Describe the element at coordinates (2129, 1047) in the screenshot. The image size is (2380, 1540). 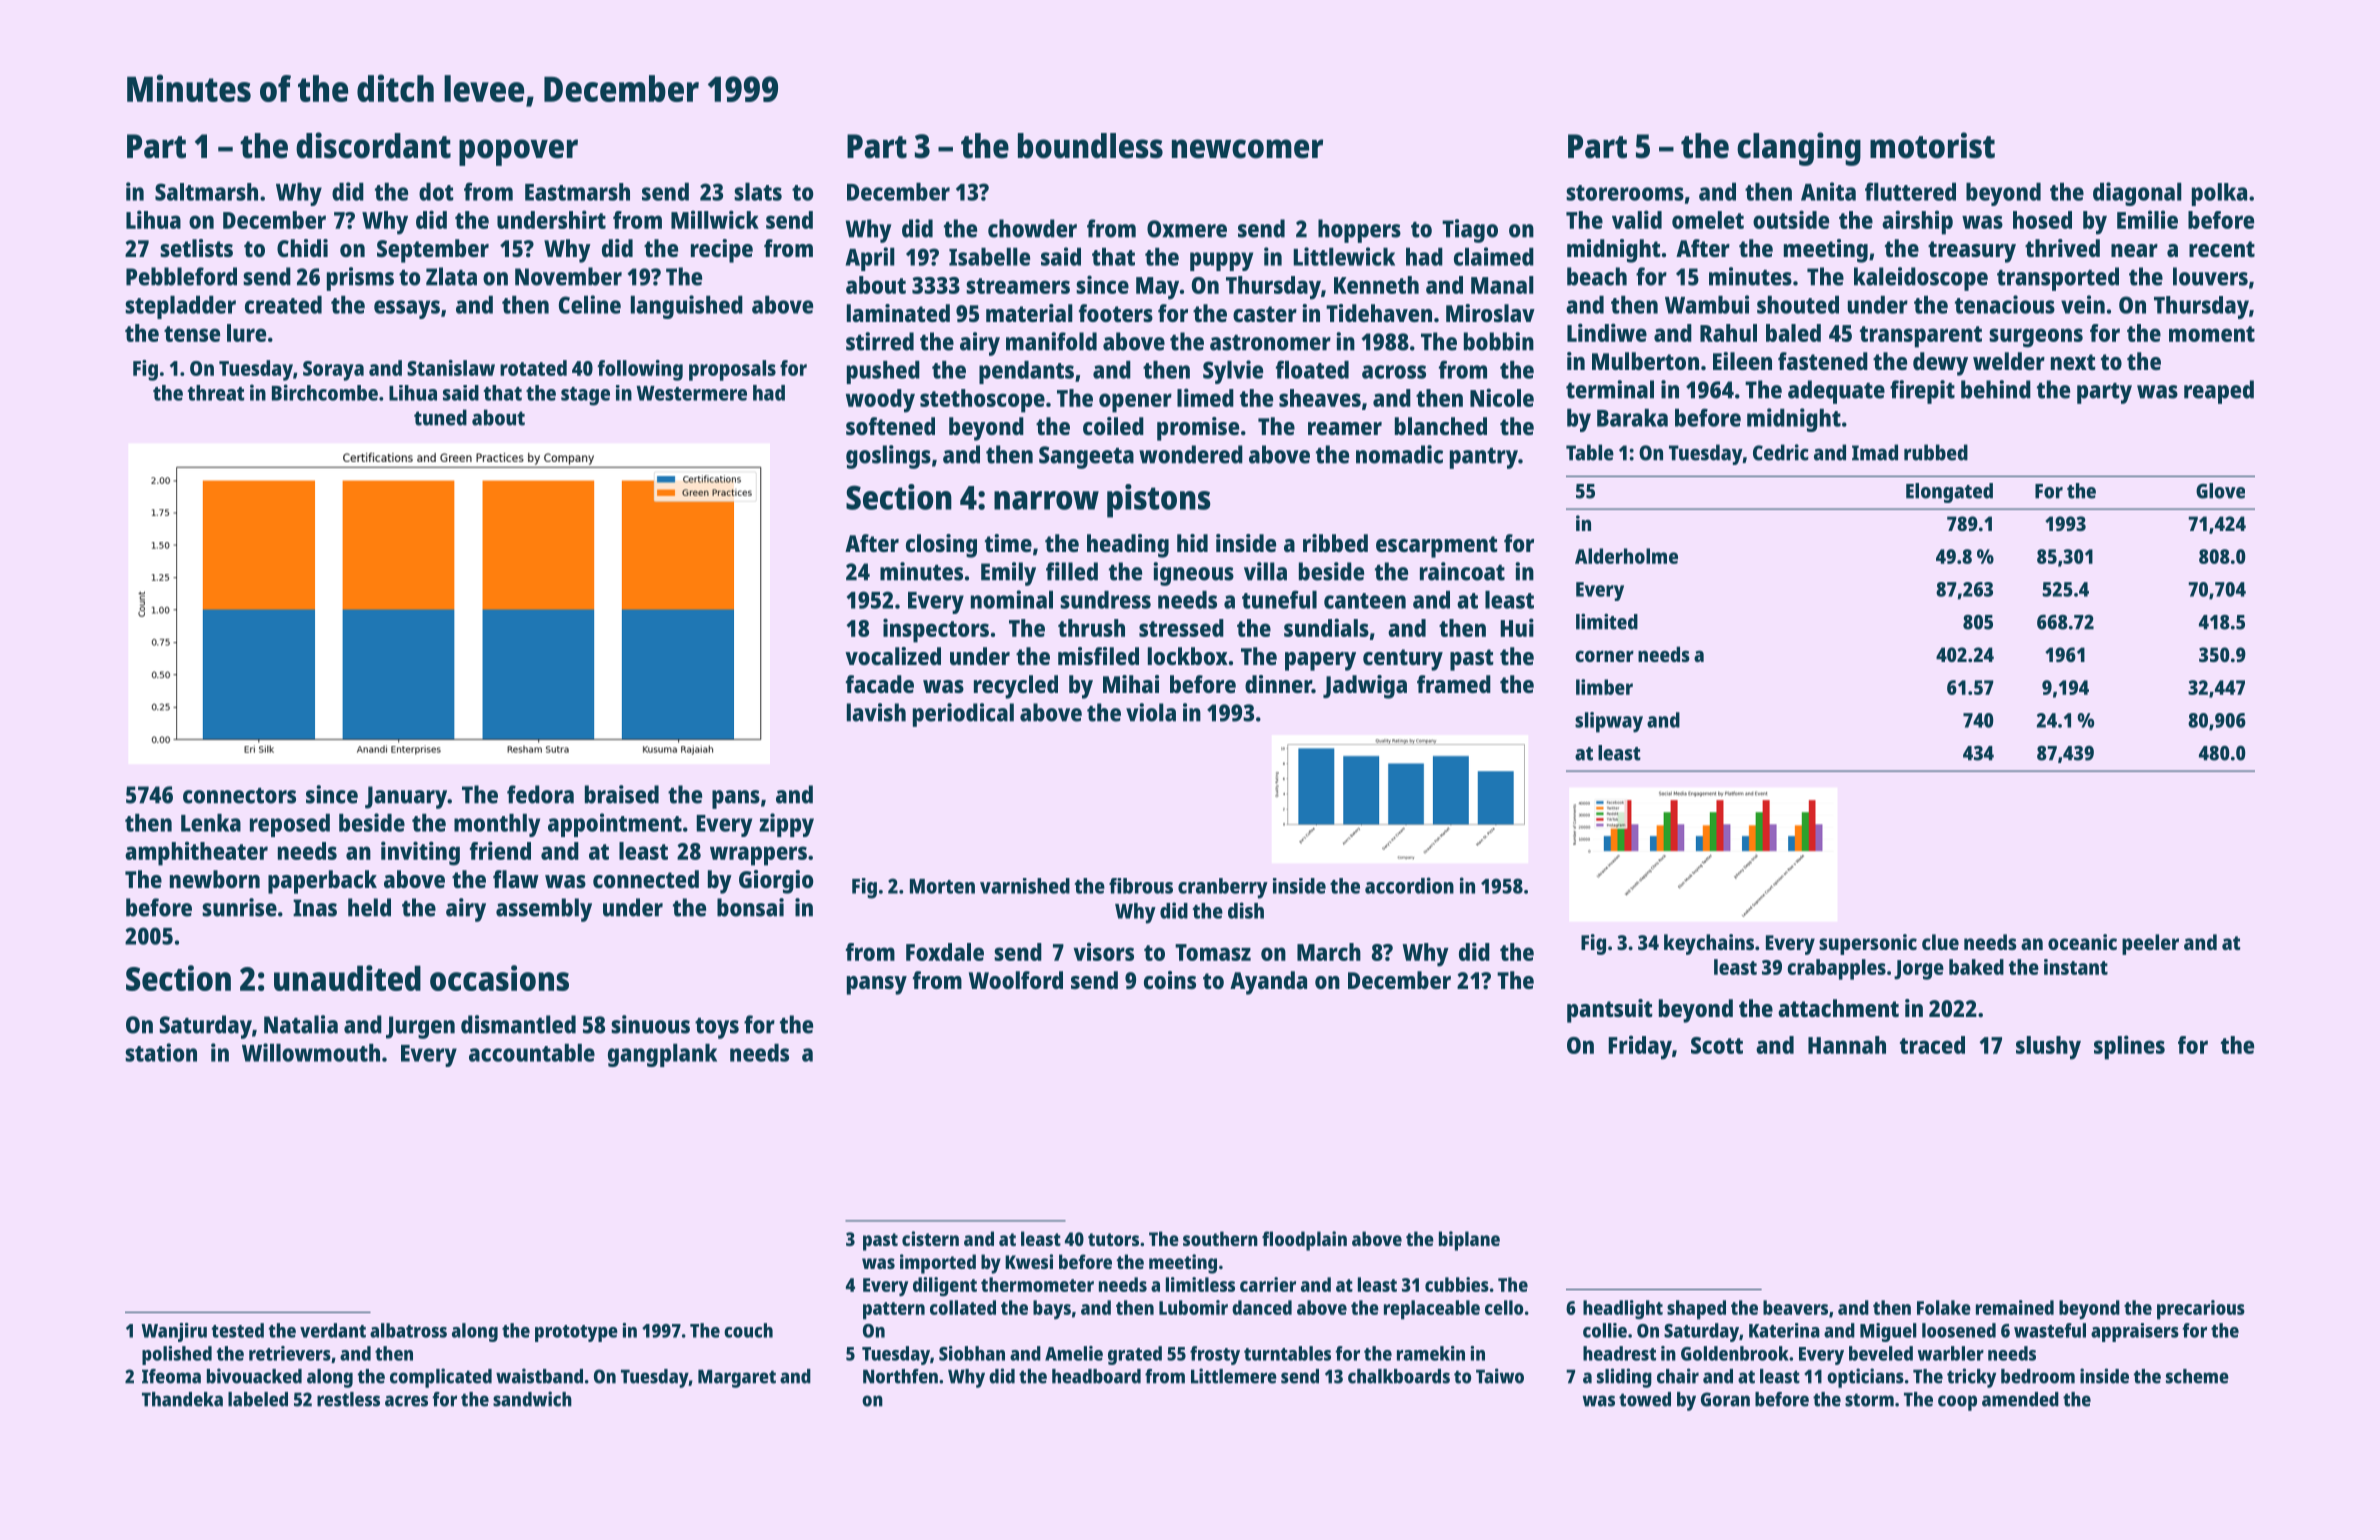
I see `splines` at that location.
